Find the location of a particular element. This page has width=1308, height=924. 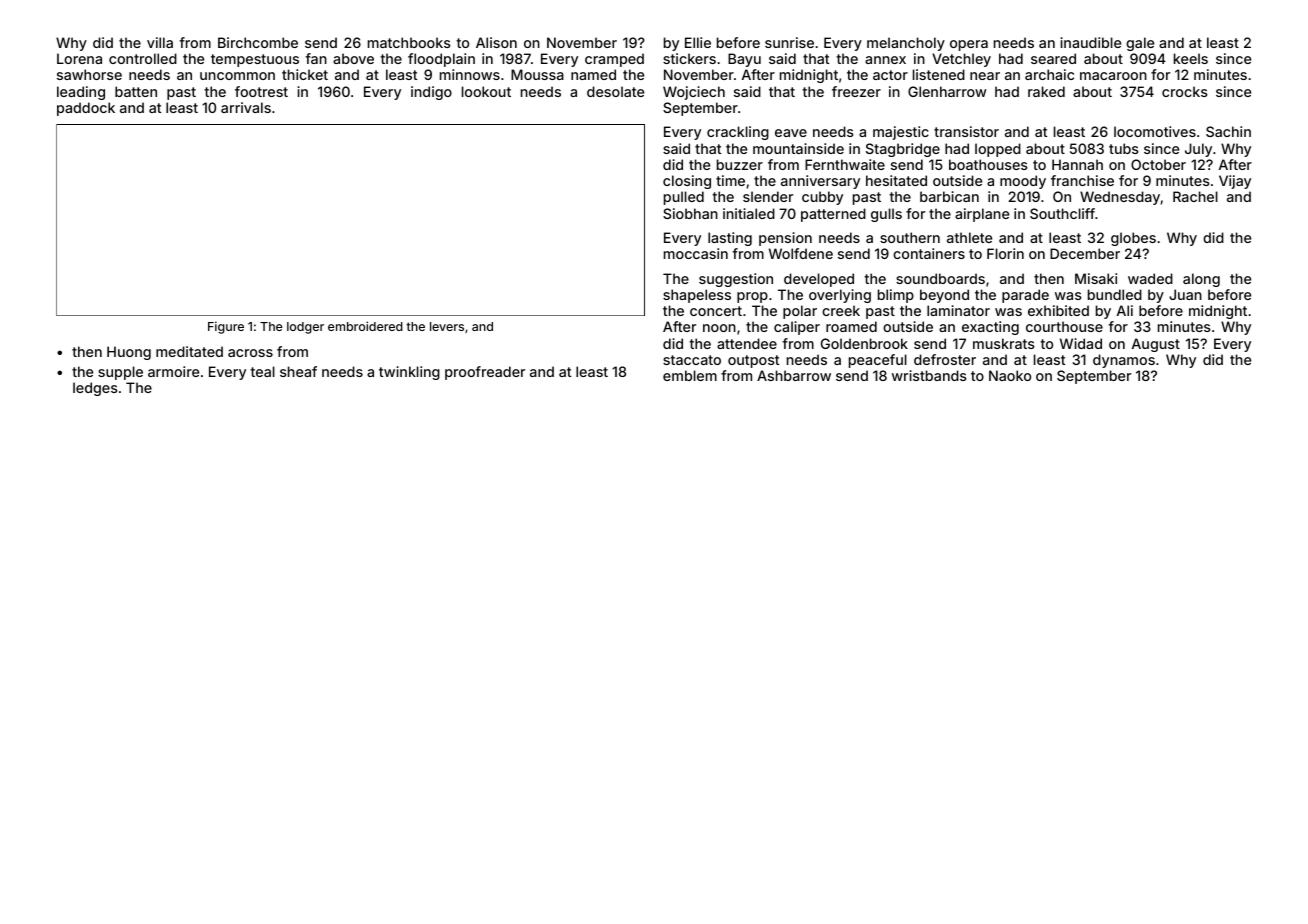

listened is located at coordinates (939, 74).
